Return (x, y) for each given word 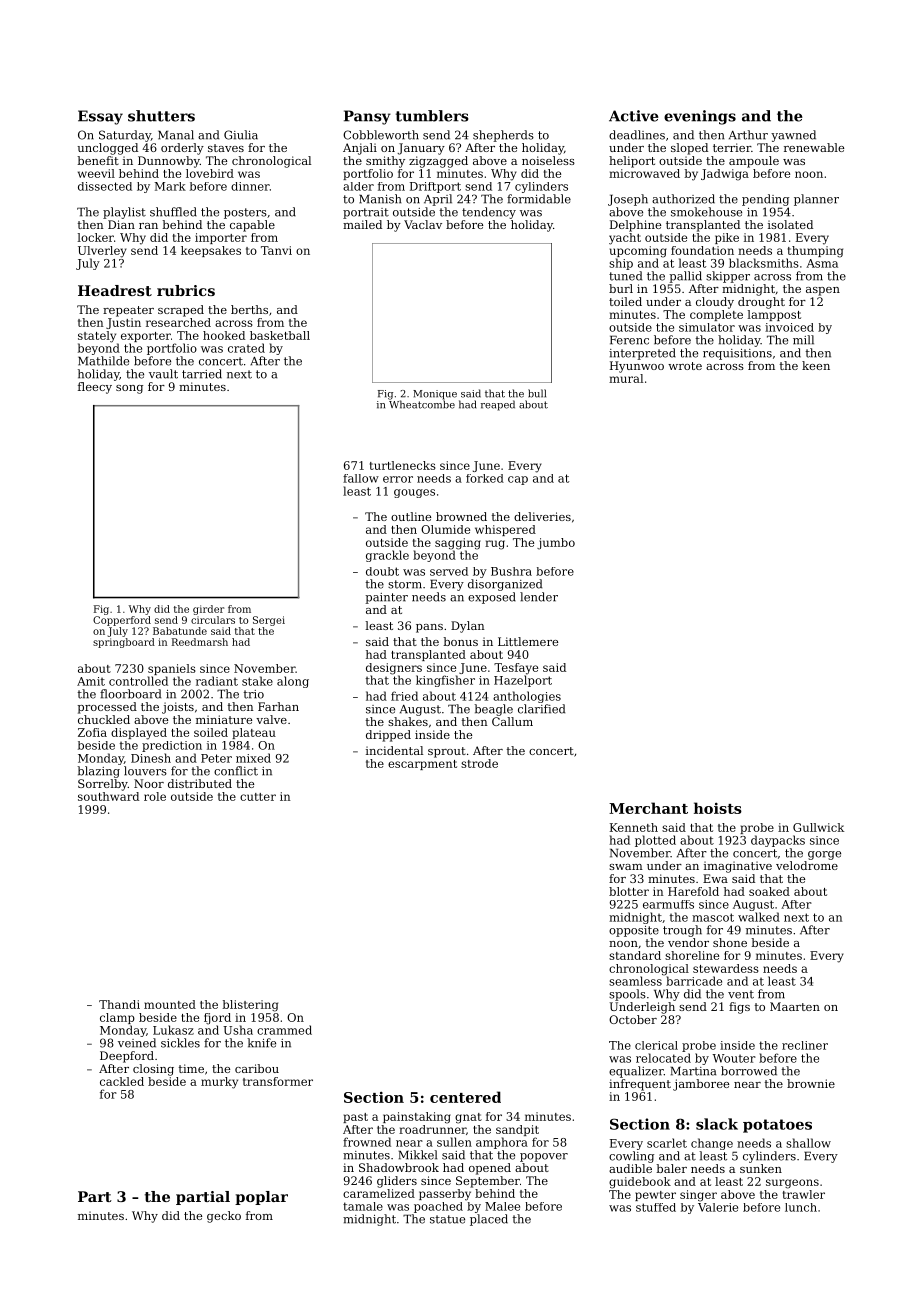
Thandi (119, 1004)
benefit (98, 160)
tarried (202, 374)
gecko (224, 1217)
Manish (380, 199)
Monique (435, 395)
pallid (685, 277)
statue (447, 1219)
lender (539, 597)
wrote (685, 366)
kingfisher (445, 681)
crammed (284, 1030)
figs (739, 1008)
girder (208, 610)
